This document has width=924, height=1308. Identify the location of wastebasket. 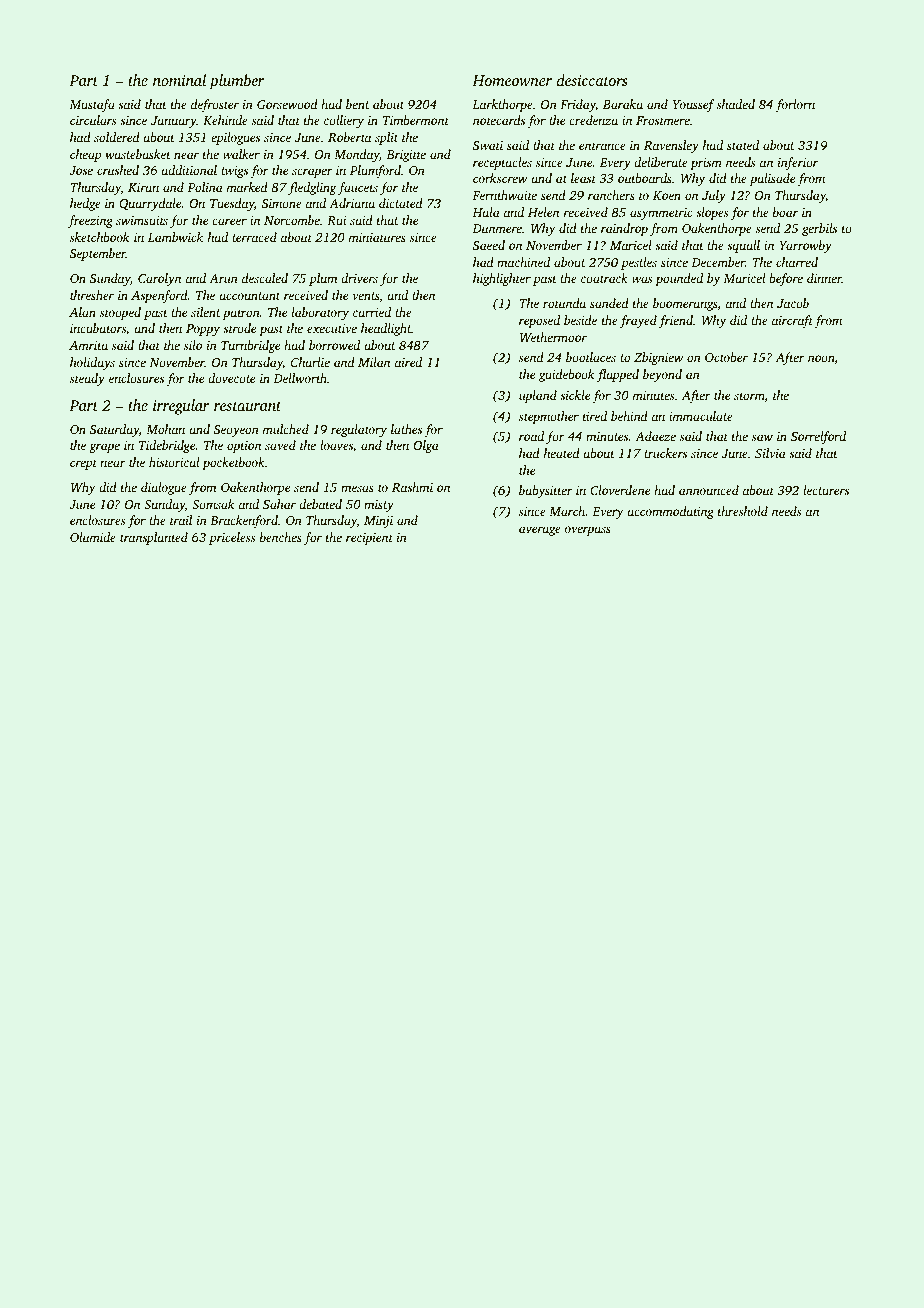
(138, 154).
